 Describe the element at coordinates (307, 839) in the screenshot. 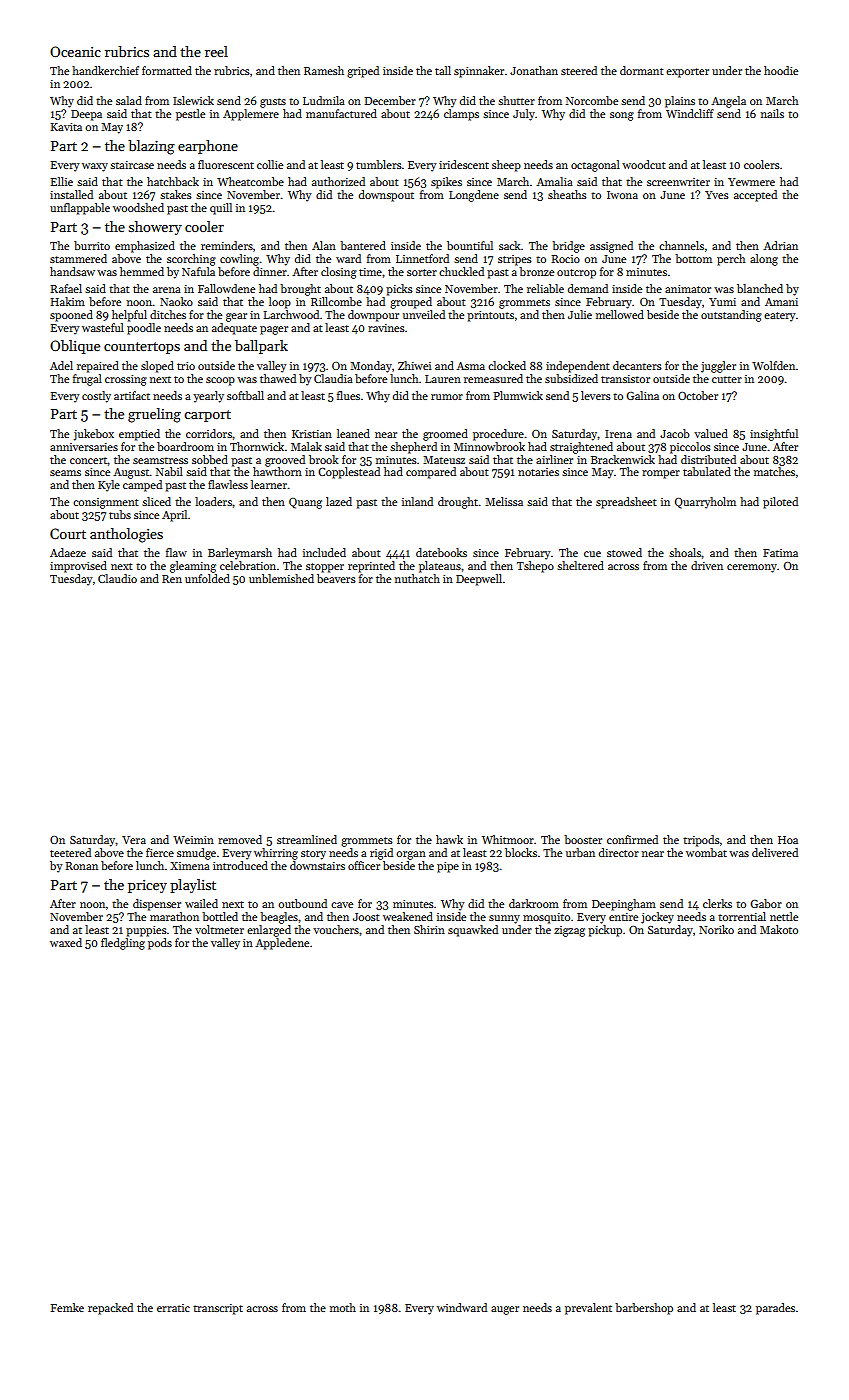

I see `streamlined` at that location.
